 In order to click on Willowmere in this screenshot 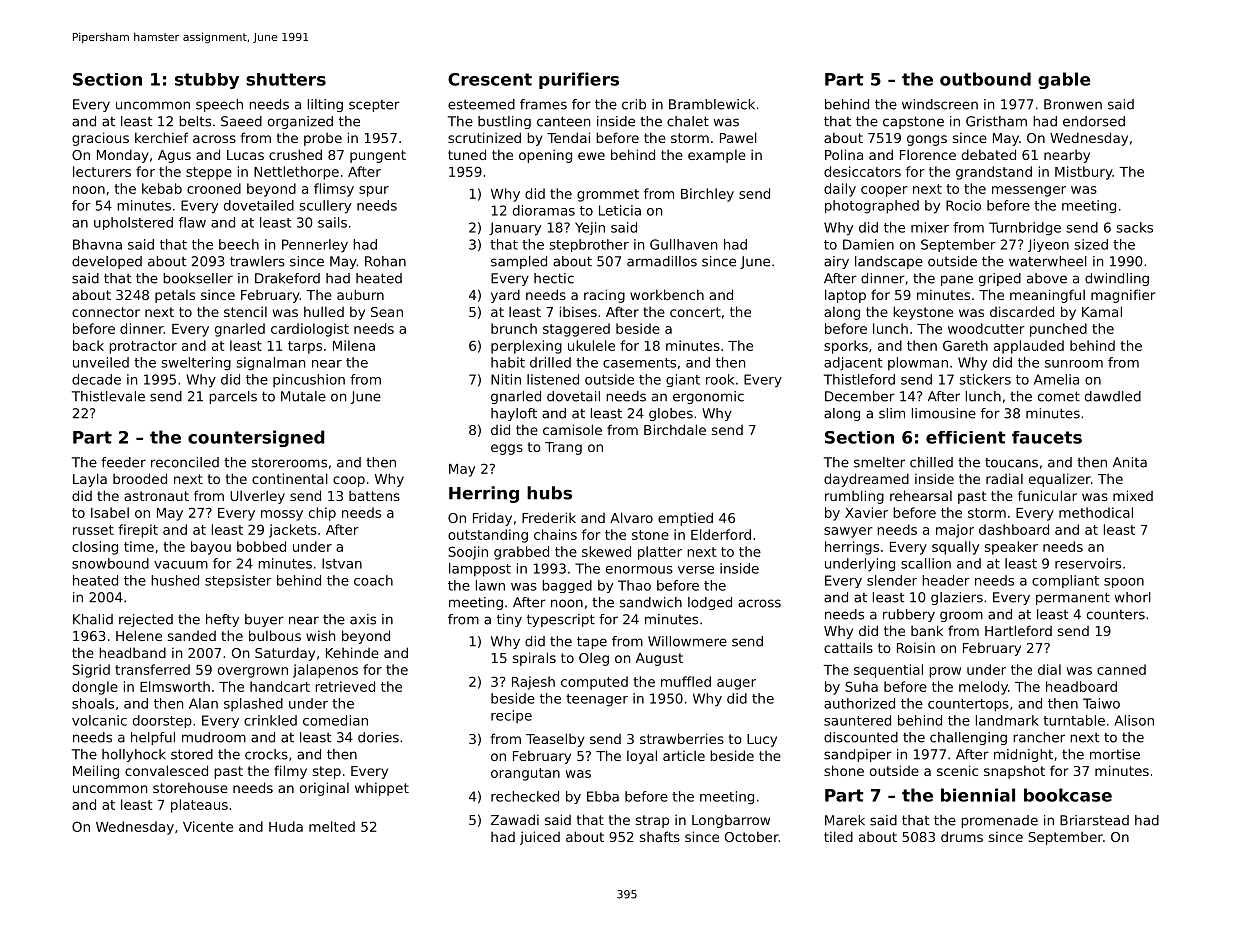, I will do `click(687, 641)`.
